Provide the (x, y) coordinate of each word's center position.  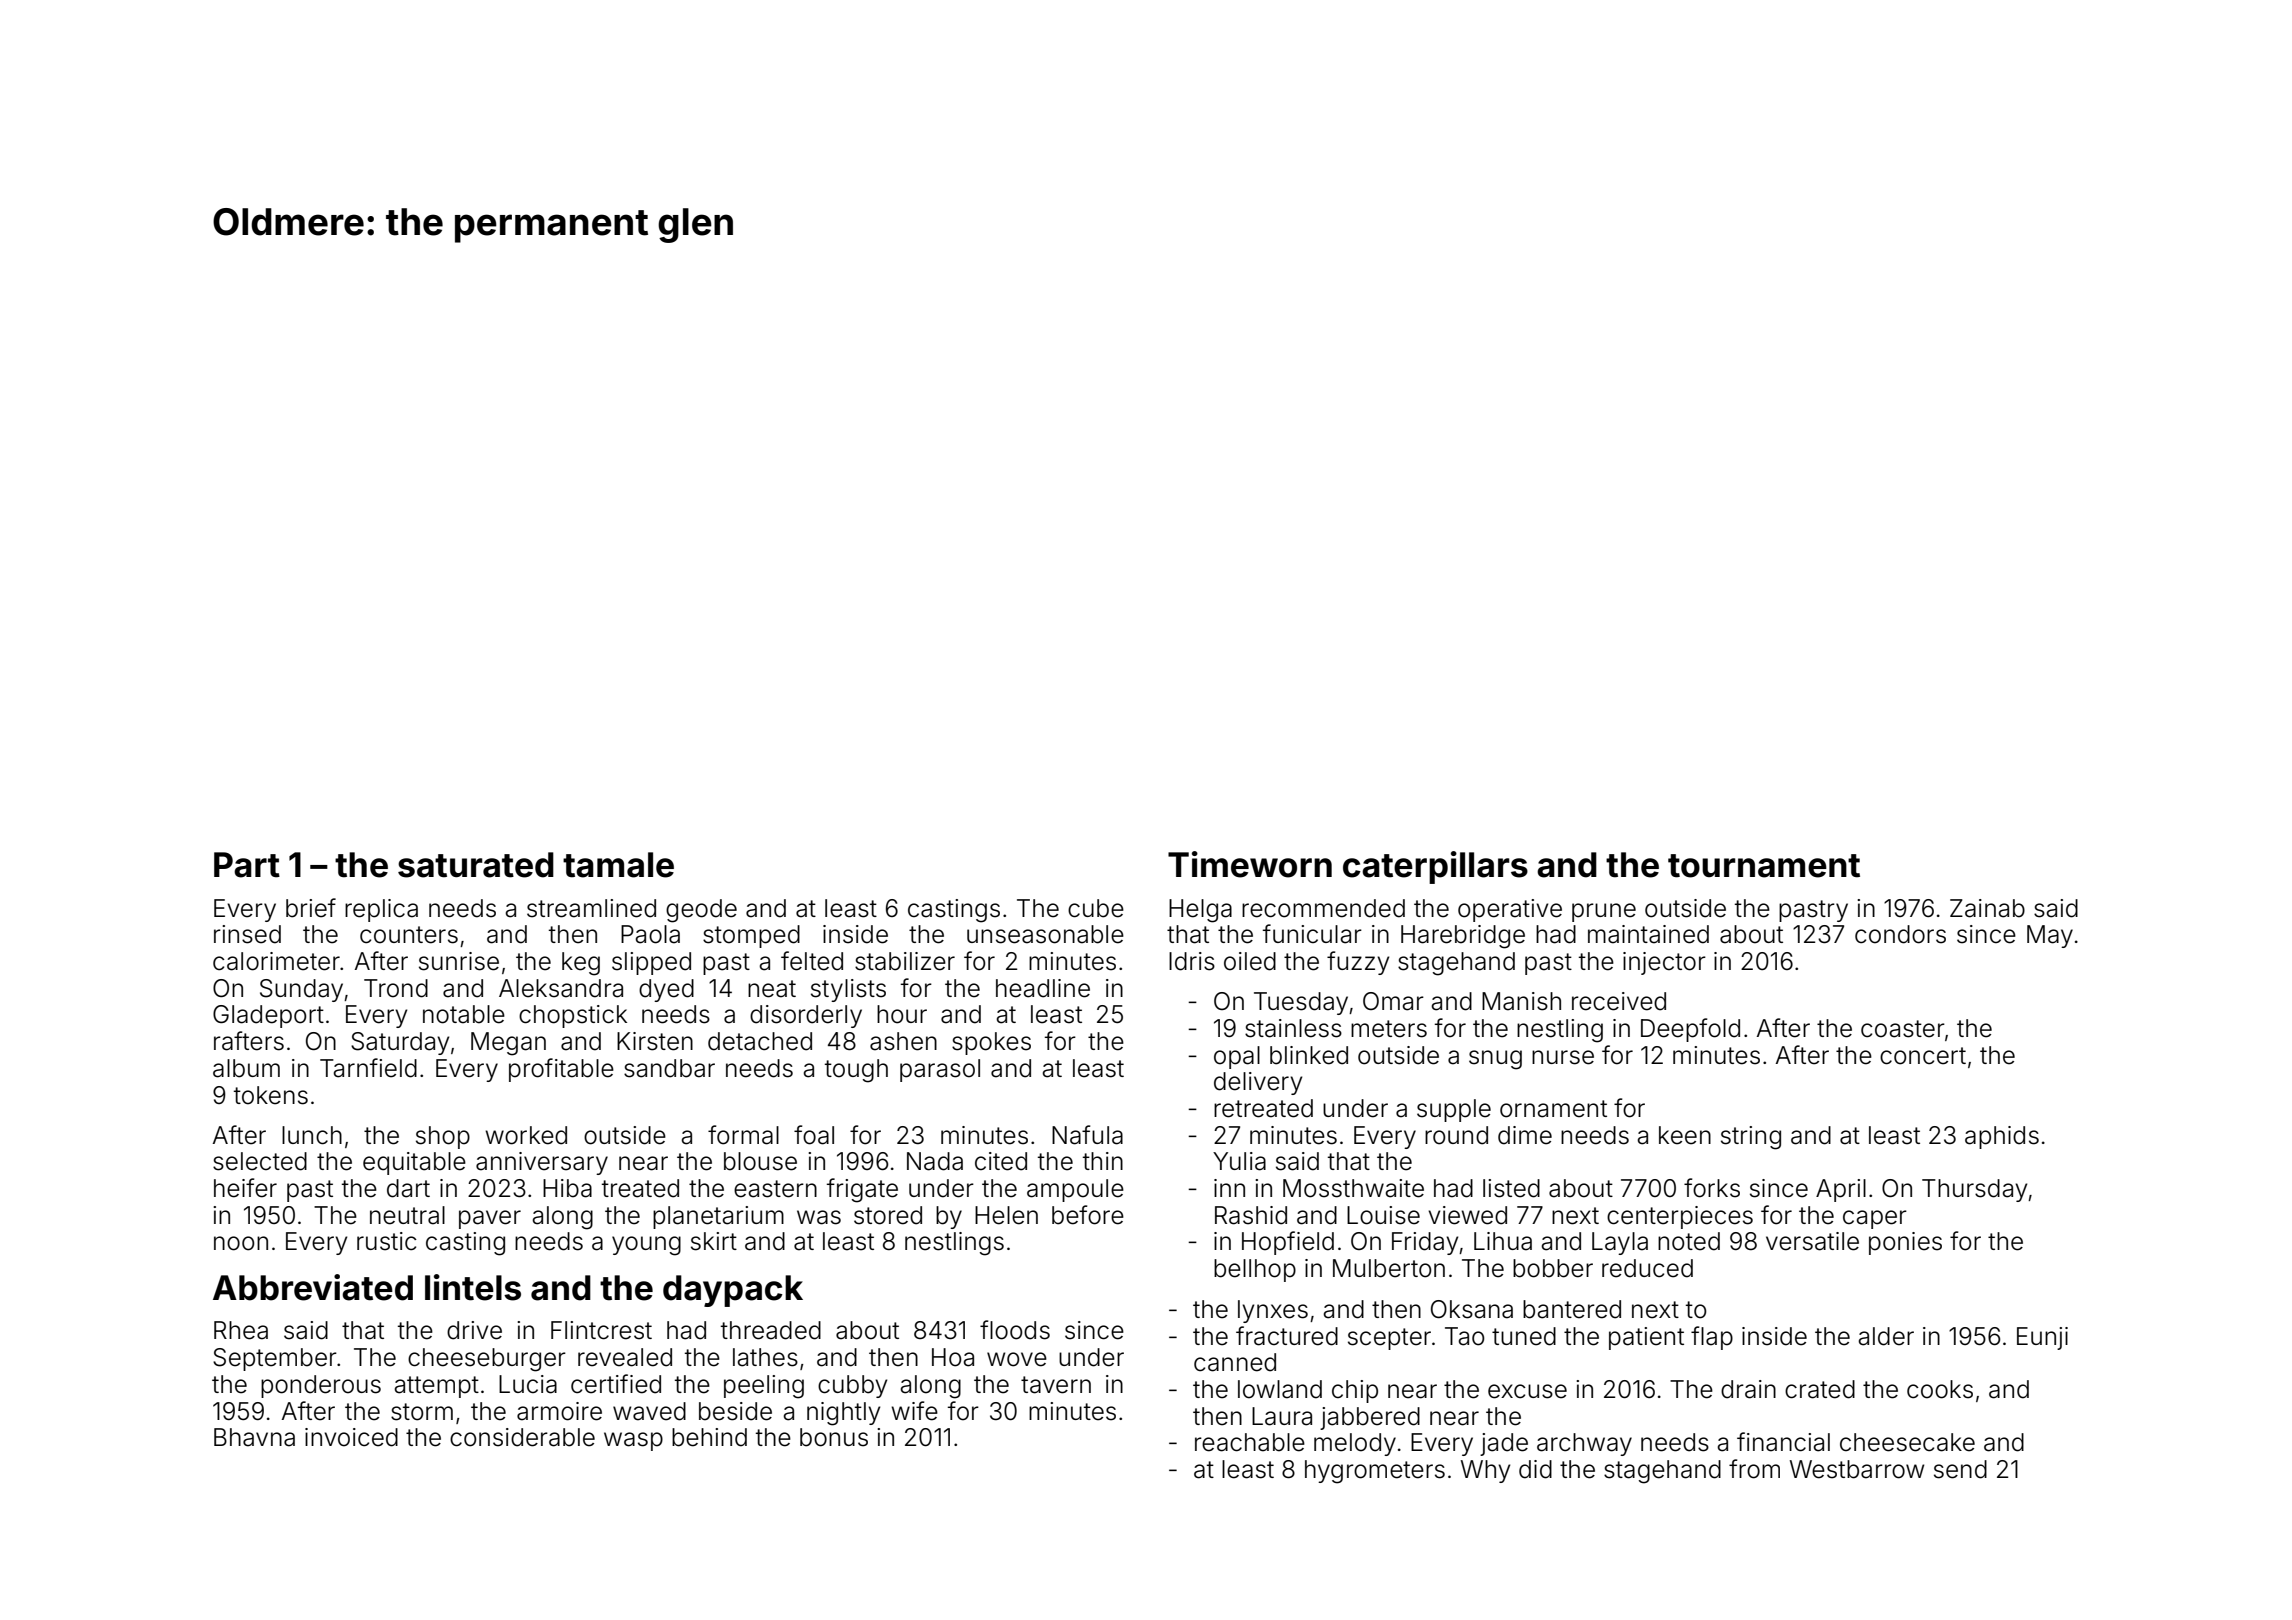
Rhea (241, 1330)
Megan (508, 1044)
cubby (852, 1386)
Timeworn (1250, 864)
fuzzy (1358, 963)
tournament (1764, 866)
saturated (476, 865)
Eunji (2042, 1338)
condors (1900, 934)
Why (1485, 1471)
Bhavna (254, 1437)
